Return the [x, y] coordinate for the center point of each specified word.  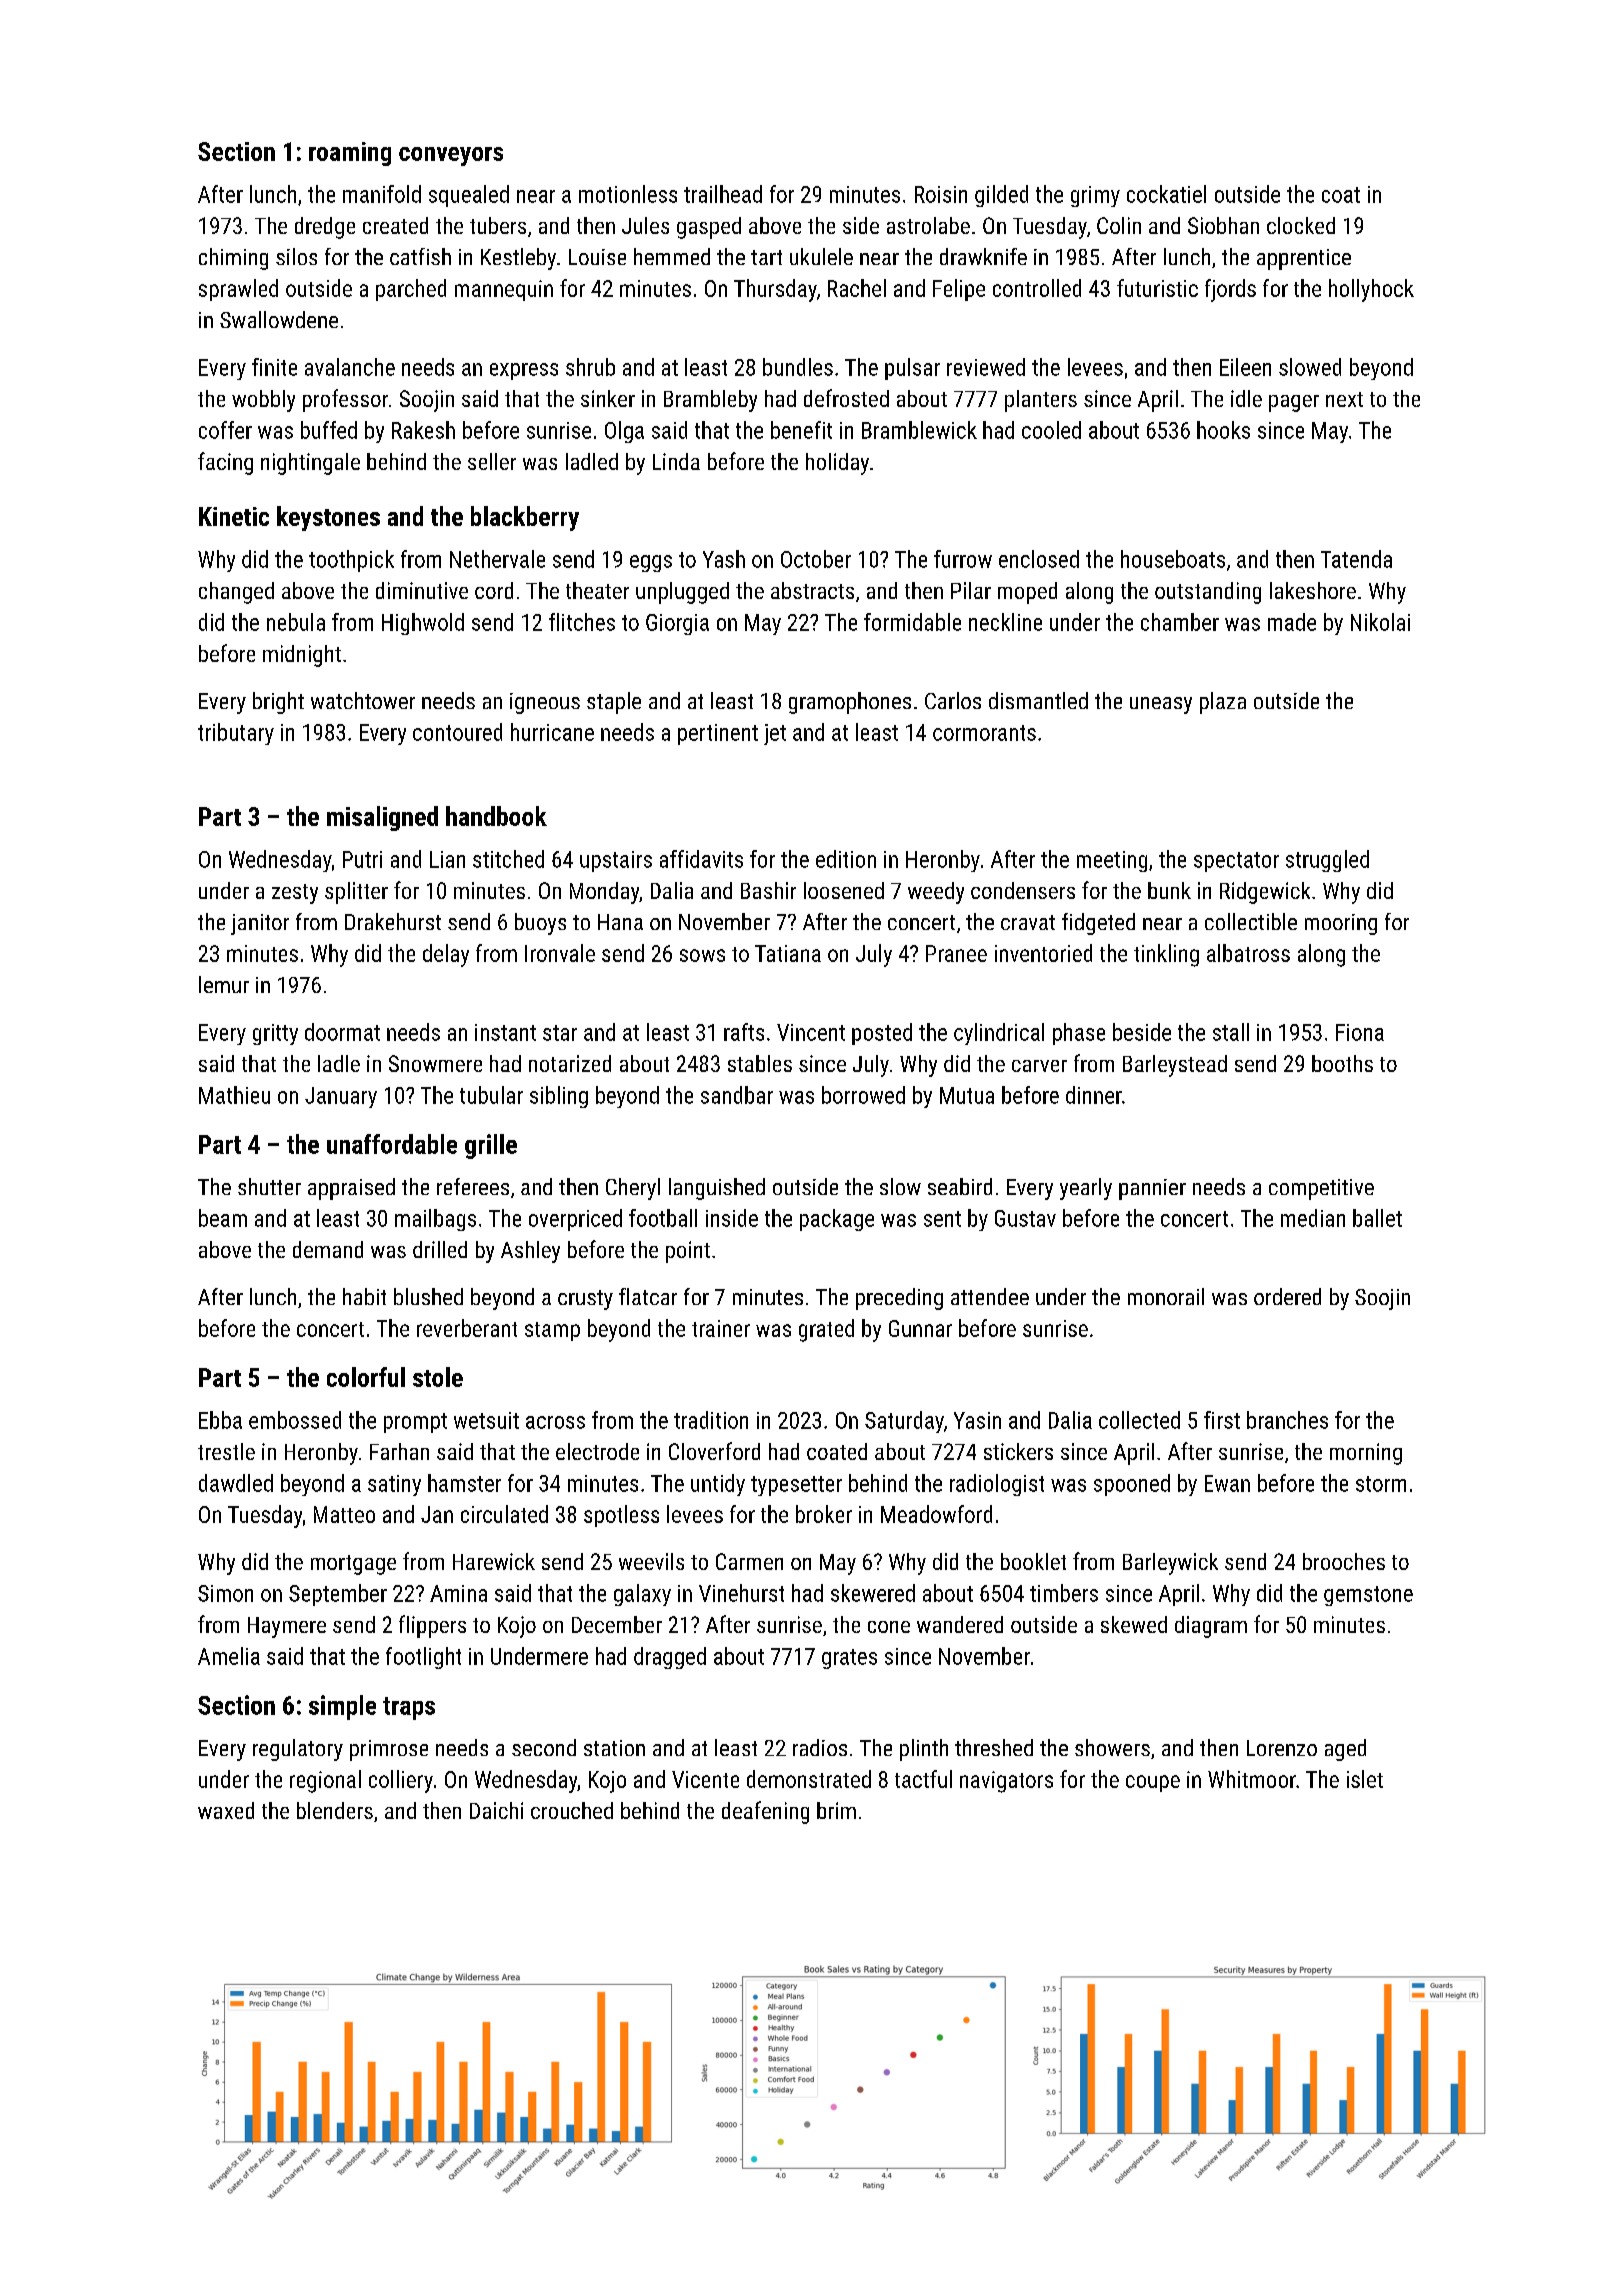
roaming [350, 154]
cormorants [984, 733]
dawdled [236, 1483]
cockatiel [1166, 194]
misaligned [382, 818]
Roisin [941, 194]
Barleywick [1170, 1564]
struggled [1327, 861]
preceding [899, 1299]
